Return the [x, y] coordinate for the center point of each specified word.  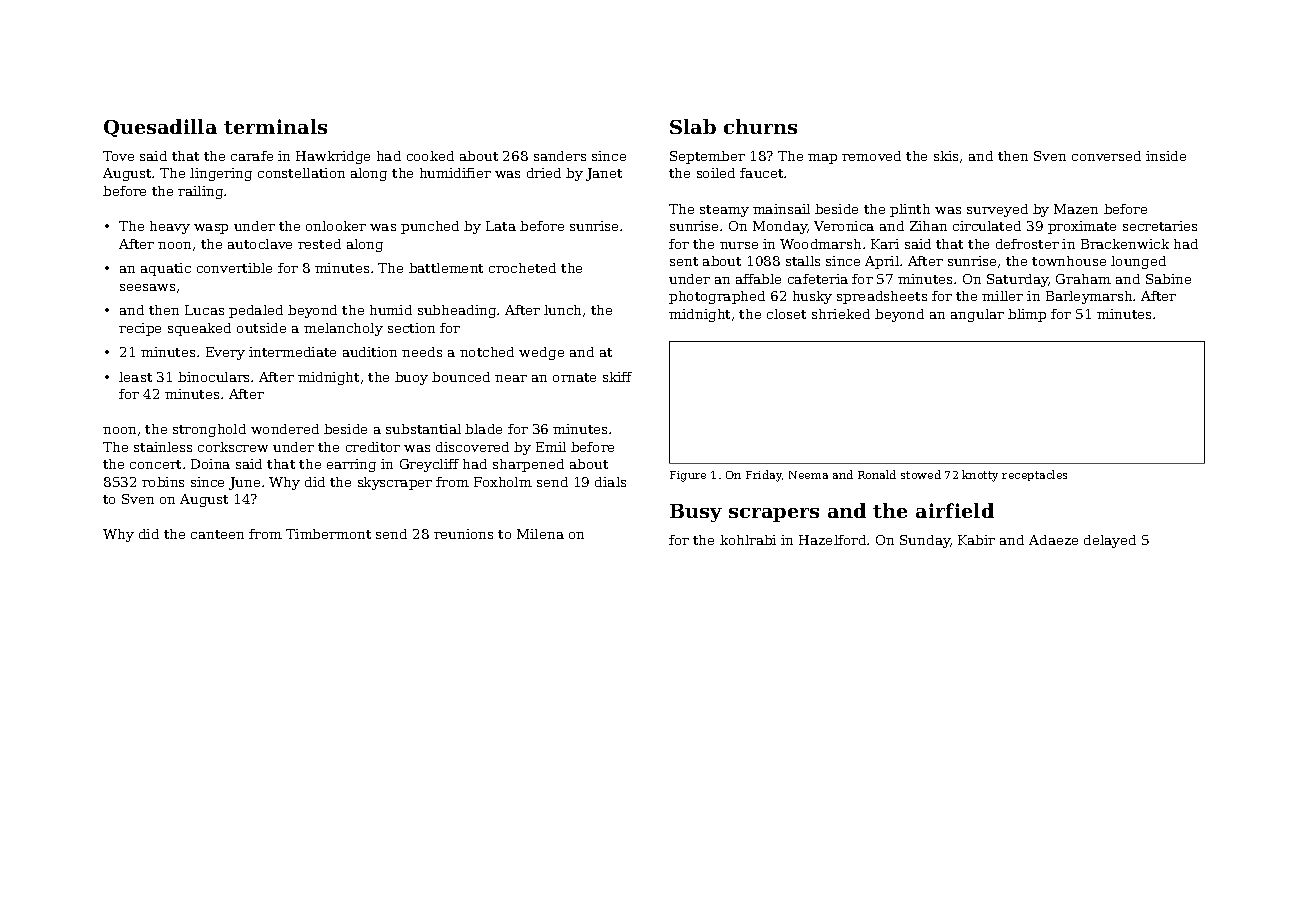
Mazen [1076, 209]
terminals [275, 126]
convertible [234, 268]
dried [544, 173]
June [244, 483]
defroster [1027, 244]
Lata [501, 226]
